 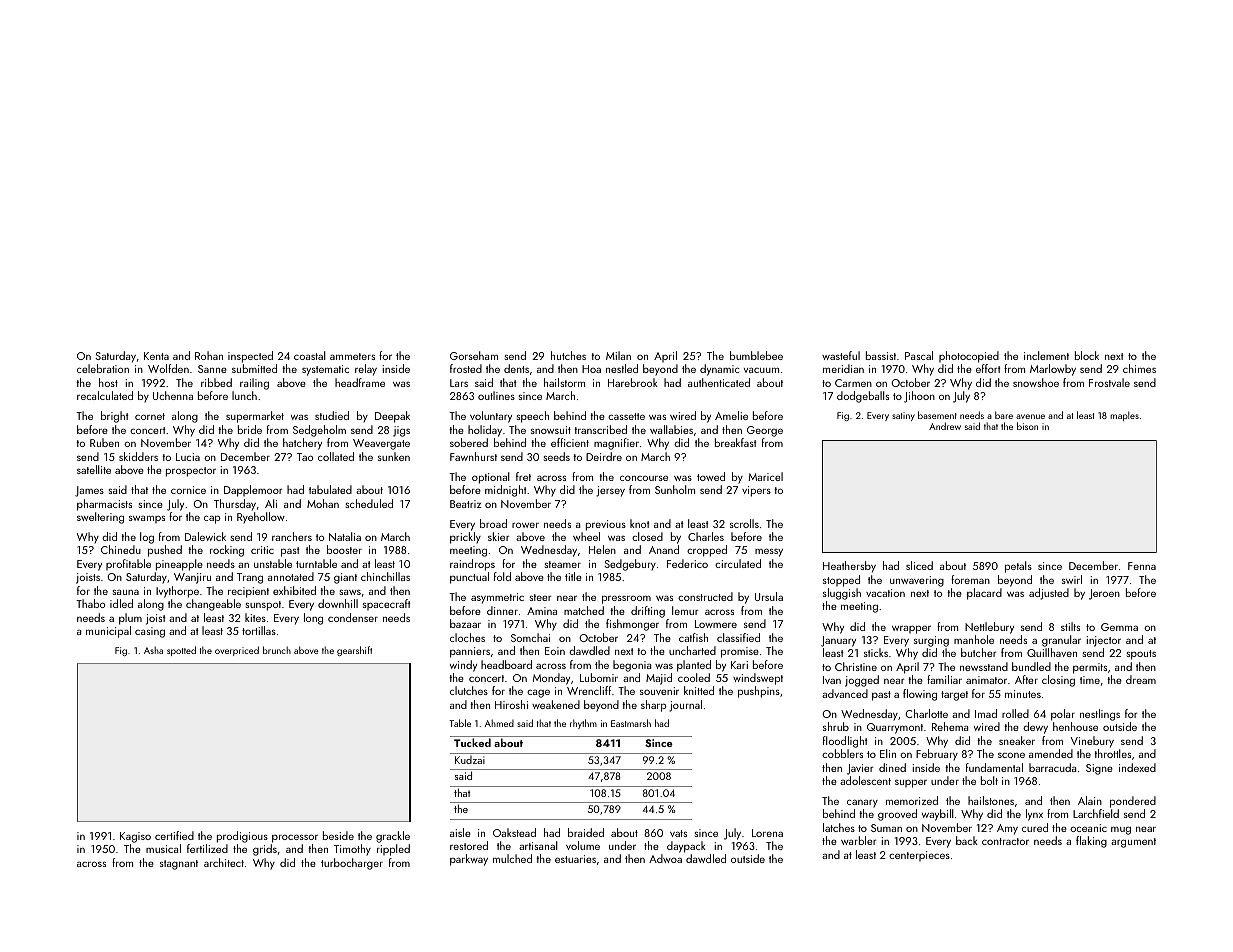 What do you see at coordinates (496, 395) in the image?
I see `outlines` at bounding box center [496, 395].
